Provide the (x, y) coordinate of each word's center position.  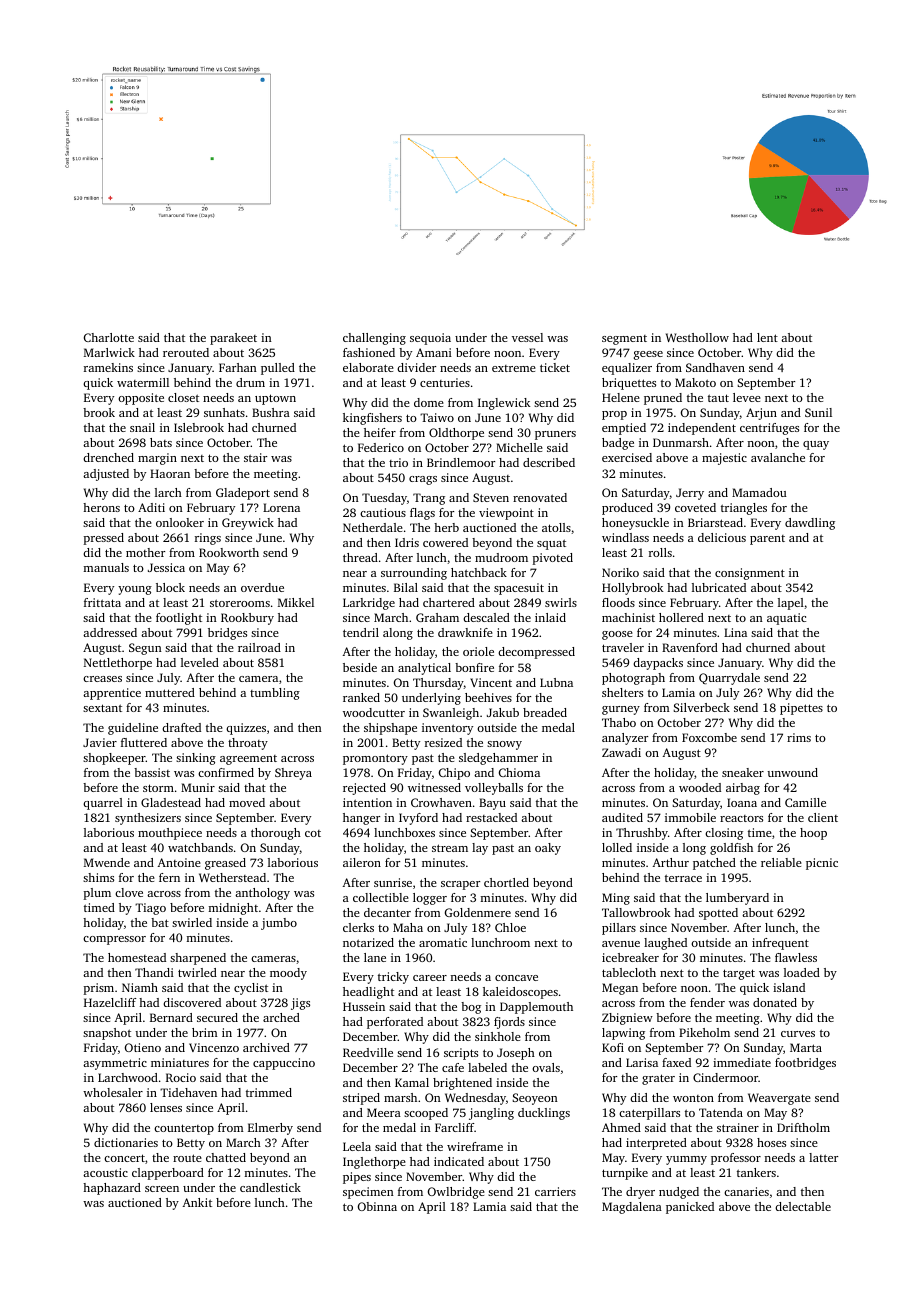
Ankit (197, 1202)
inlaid (550, 617)
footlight (179, 619)
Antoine (179, 862)
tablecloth (629, 972)
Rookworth (229, 552)
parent (767, 540)
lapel (791, 604)
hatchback (479, 572)
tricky (393, 978)
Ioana (742, 802)
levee (747, 397)
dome (429, 402)
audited (622, 817)
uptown (275, 399)
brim (205, 1032)
